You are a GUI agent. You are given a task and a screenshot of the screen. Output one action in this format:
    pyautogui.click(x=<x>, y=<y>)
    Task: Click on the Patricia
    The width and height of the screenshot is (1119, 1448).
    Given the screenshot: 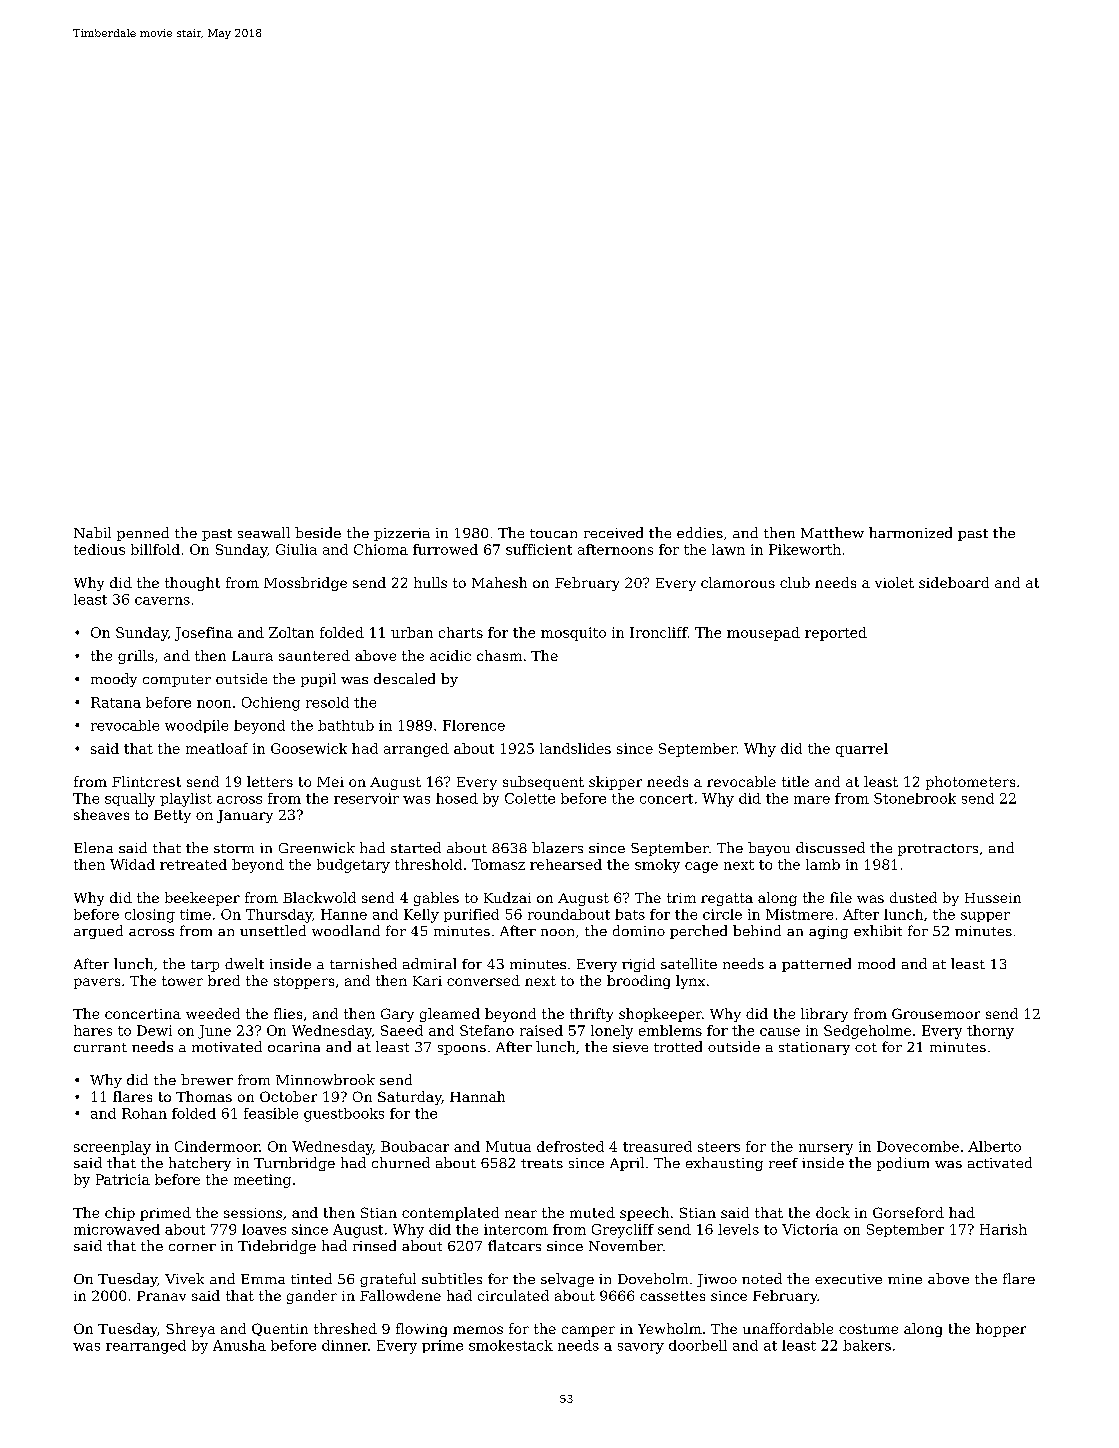 What is the action you would take?
    pyautogui.click(x=123, y=1179)
